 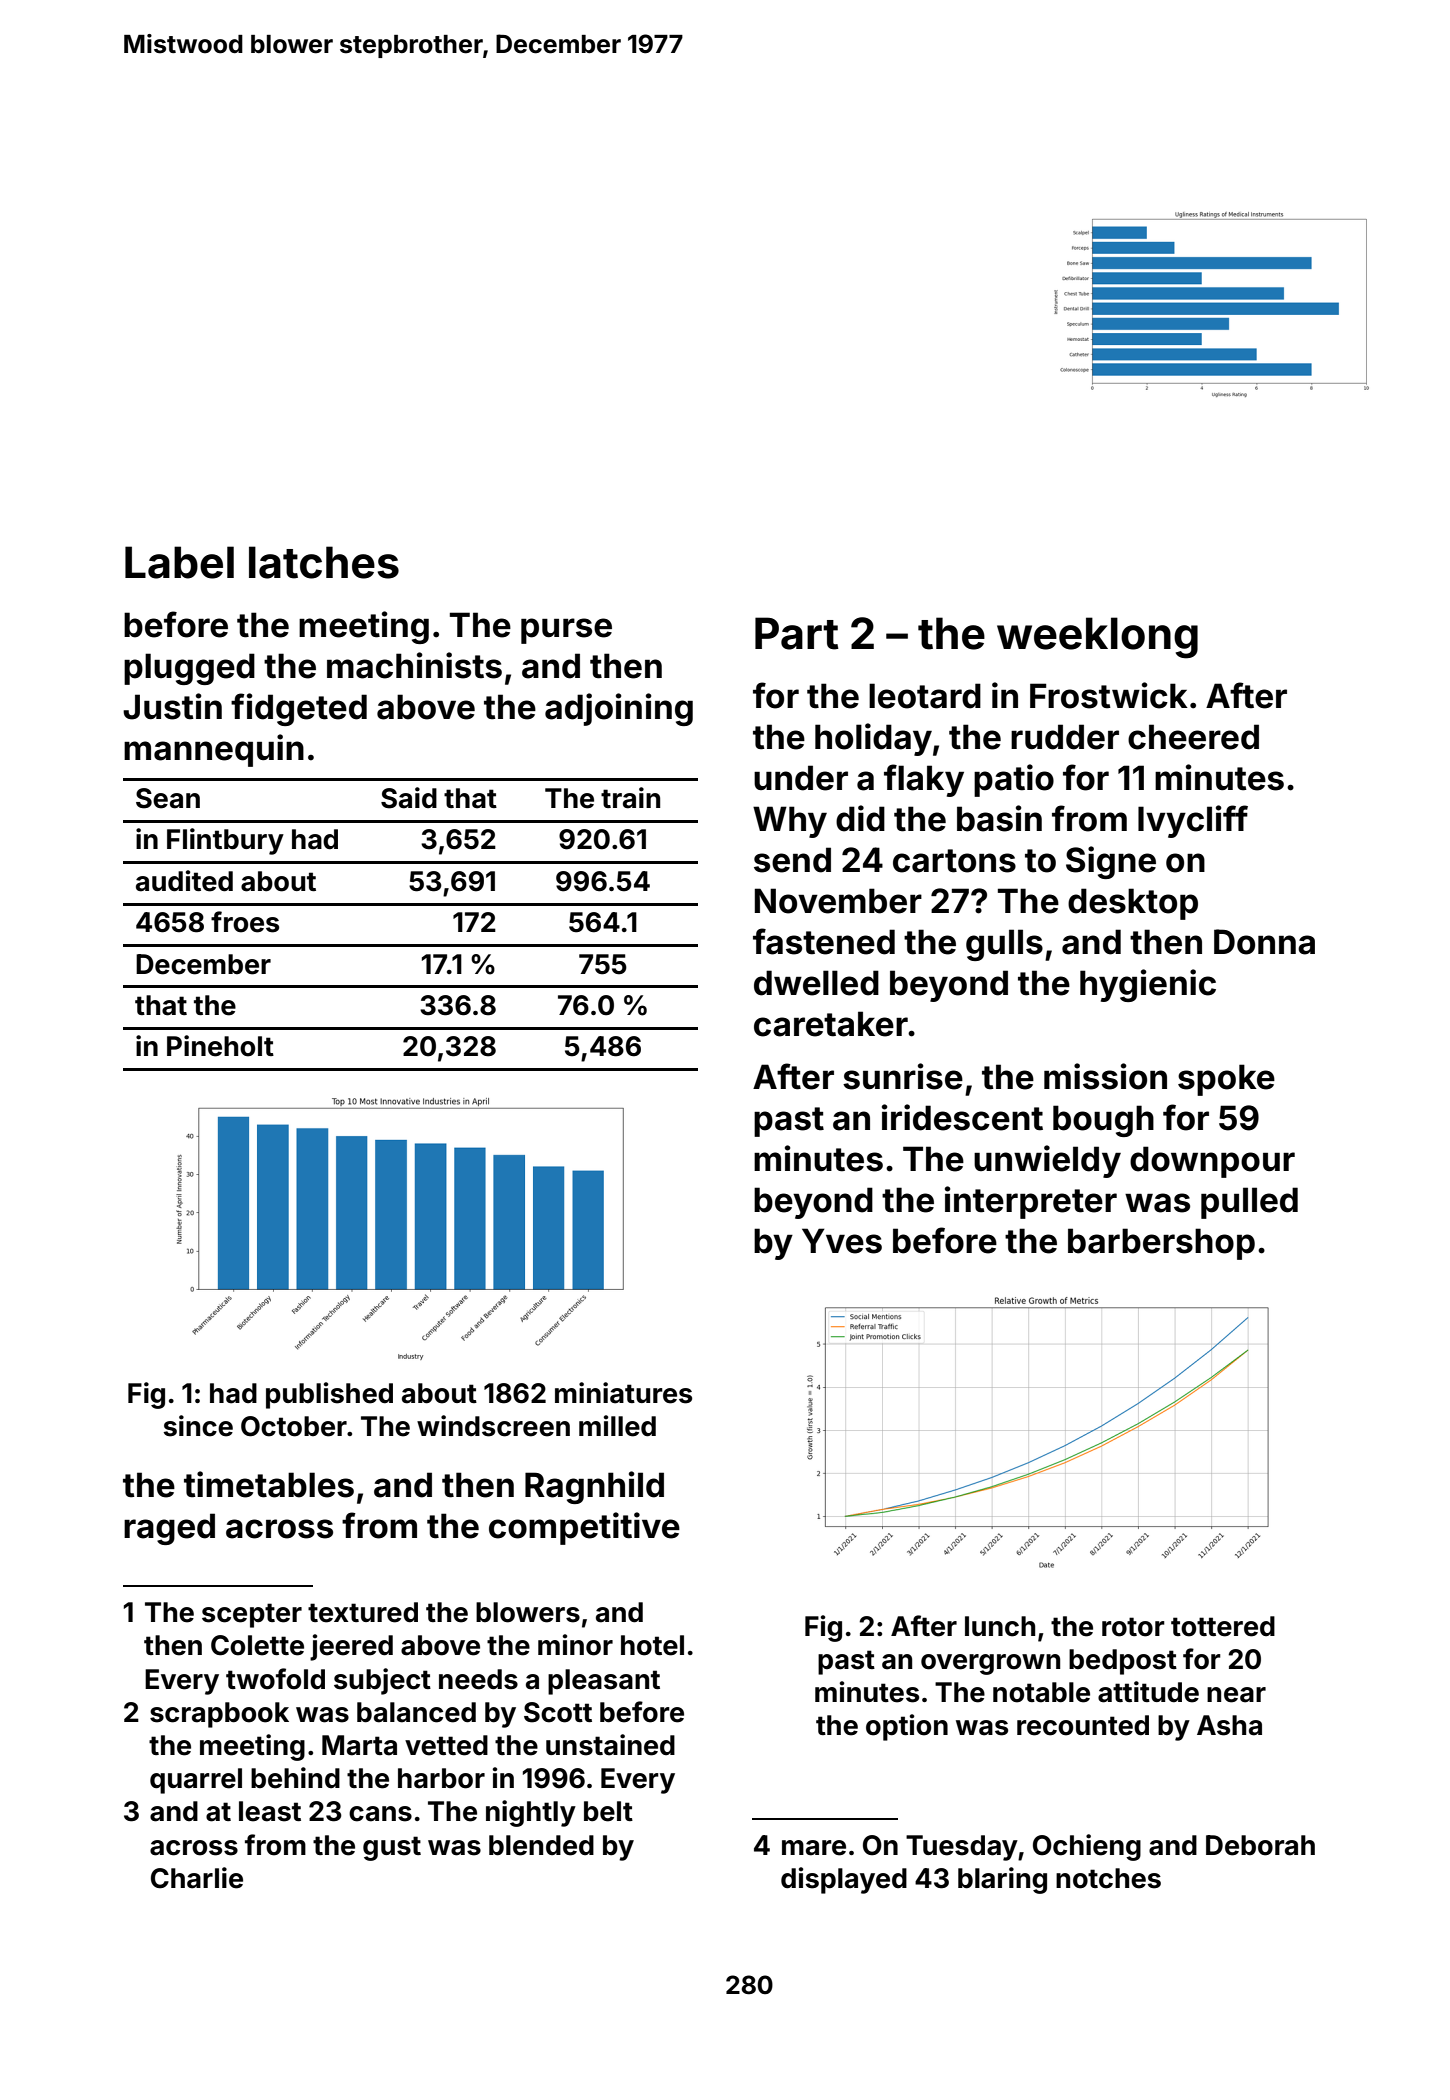 I want to click on milled, so click(x=617, y=1426).
